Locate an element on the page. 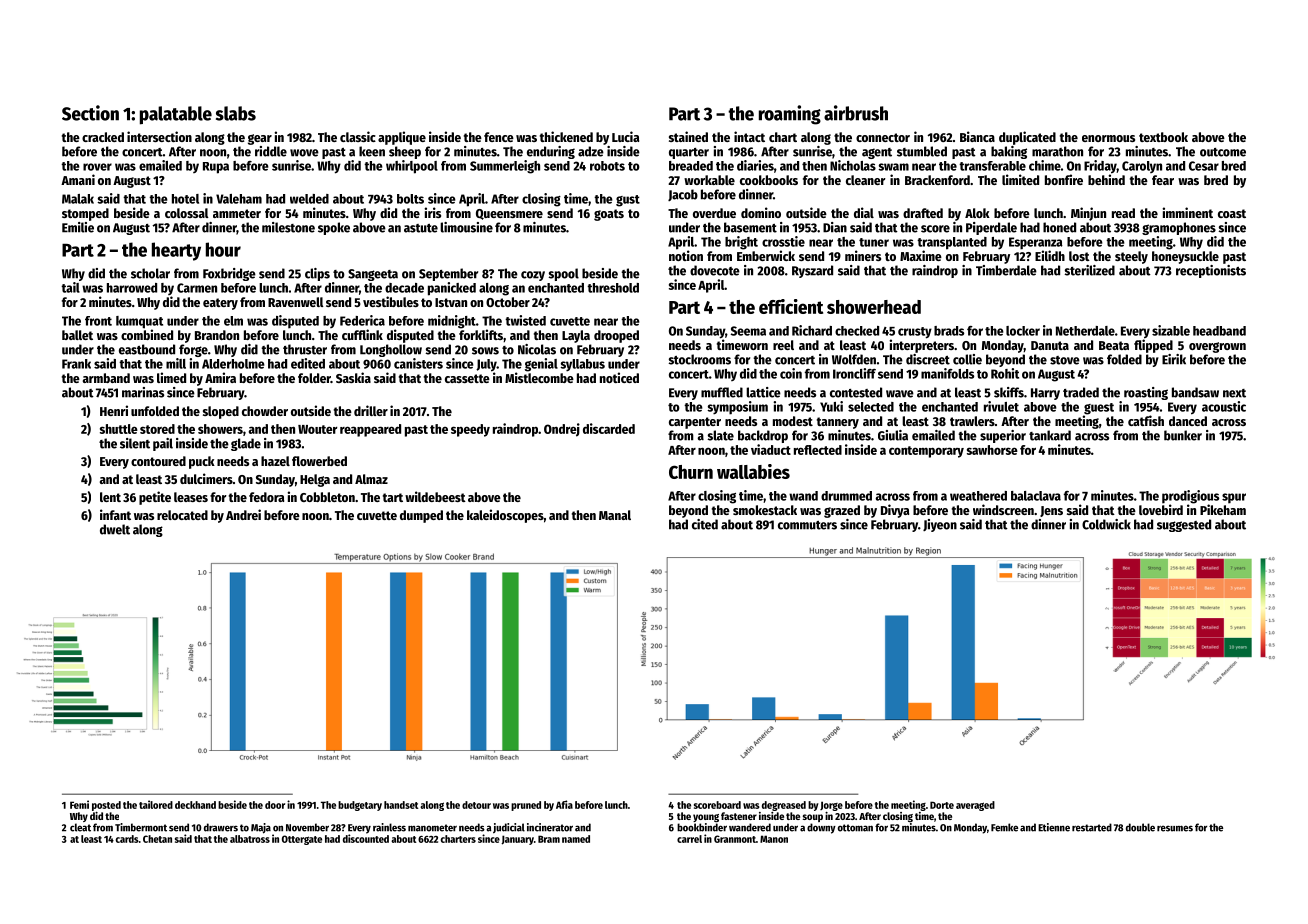 This document has height=924, width=1308. tankard is located at coordinates (1050, 435).
